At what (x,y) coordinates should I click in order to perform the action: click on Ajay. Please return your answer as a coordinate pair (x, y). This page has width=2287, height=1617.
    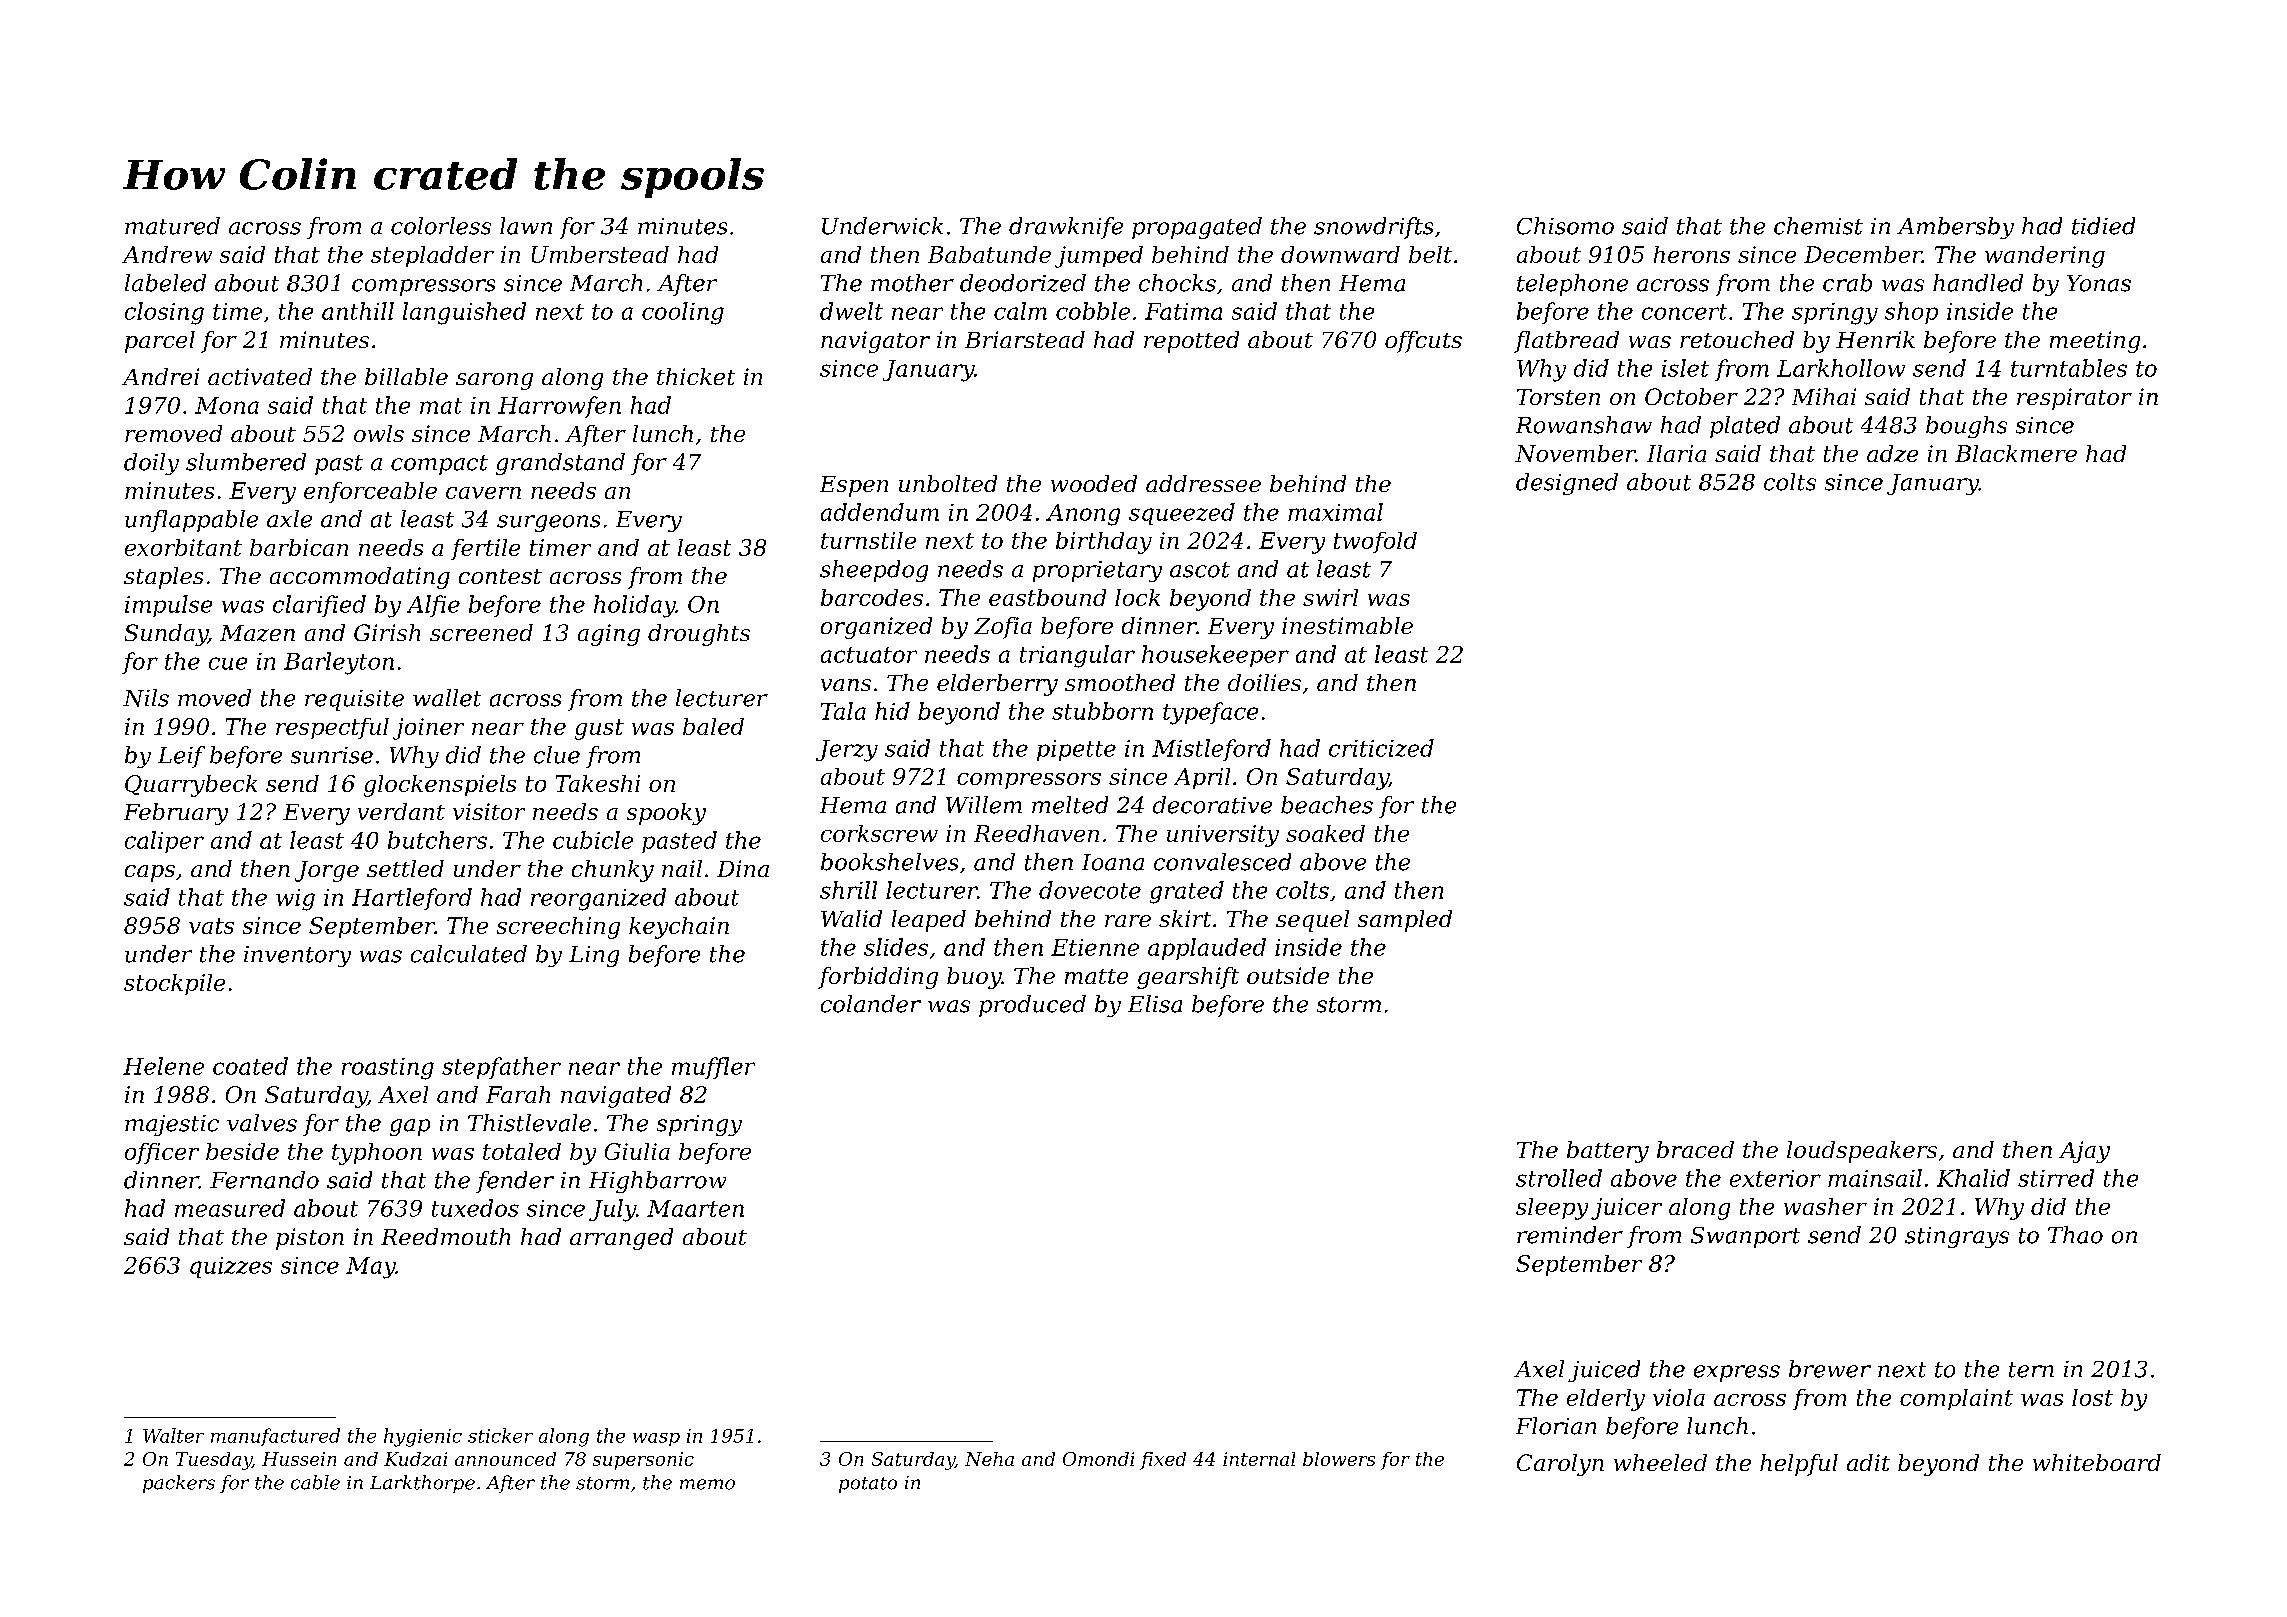
    Looking at the image, I should click on (2084, 1152).
